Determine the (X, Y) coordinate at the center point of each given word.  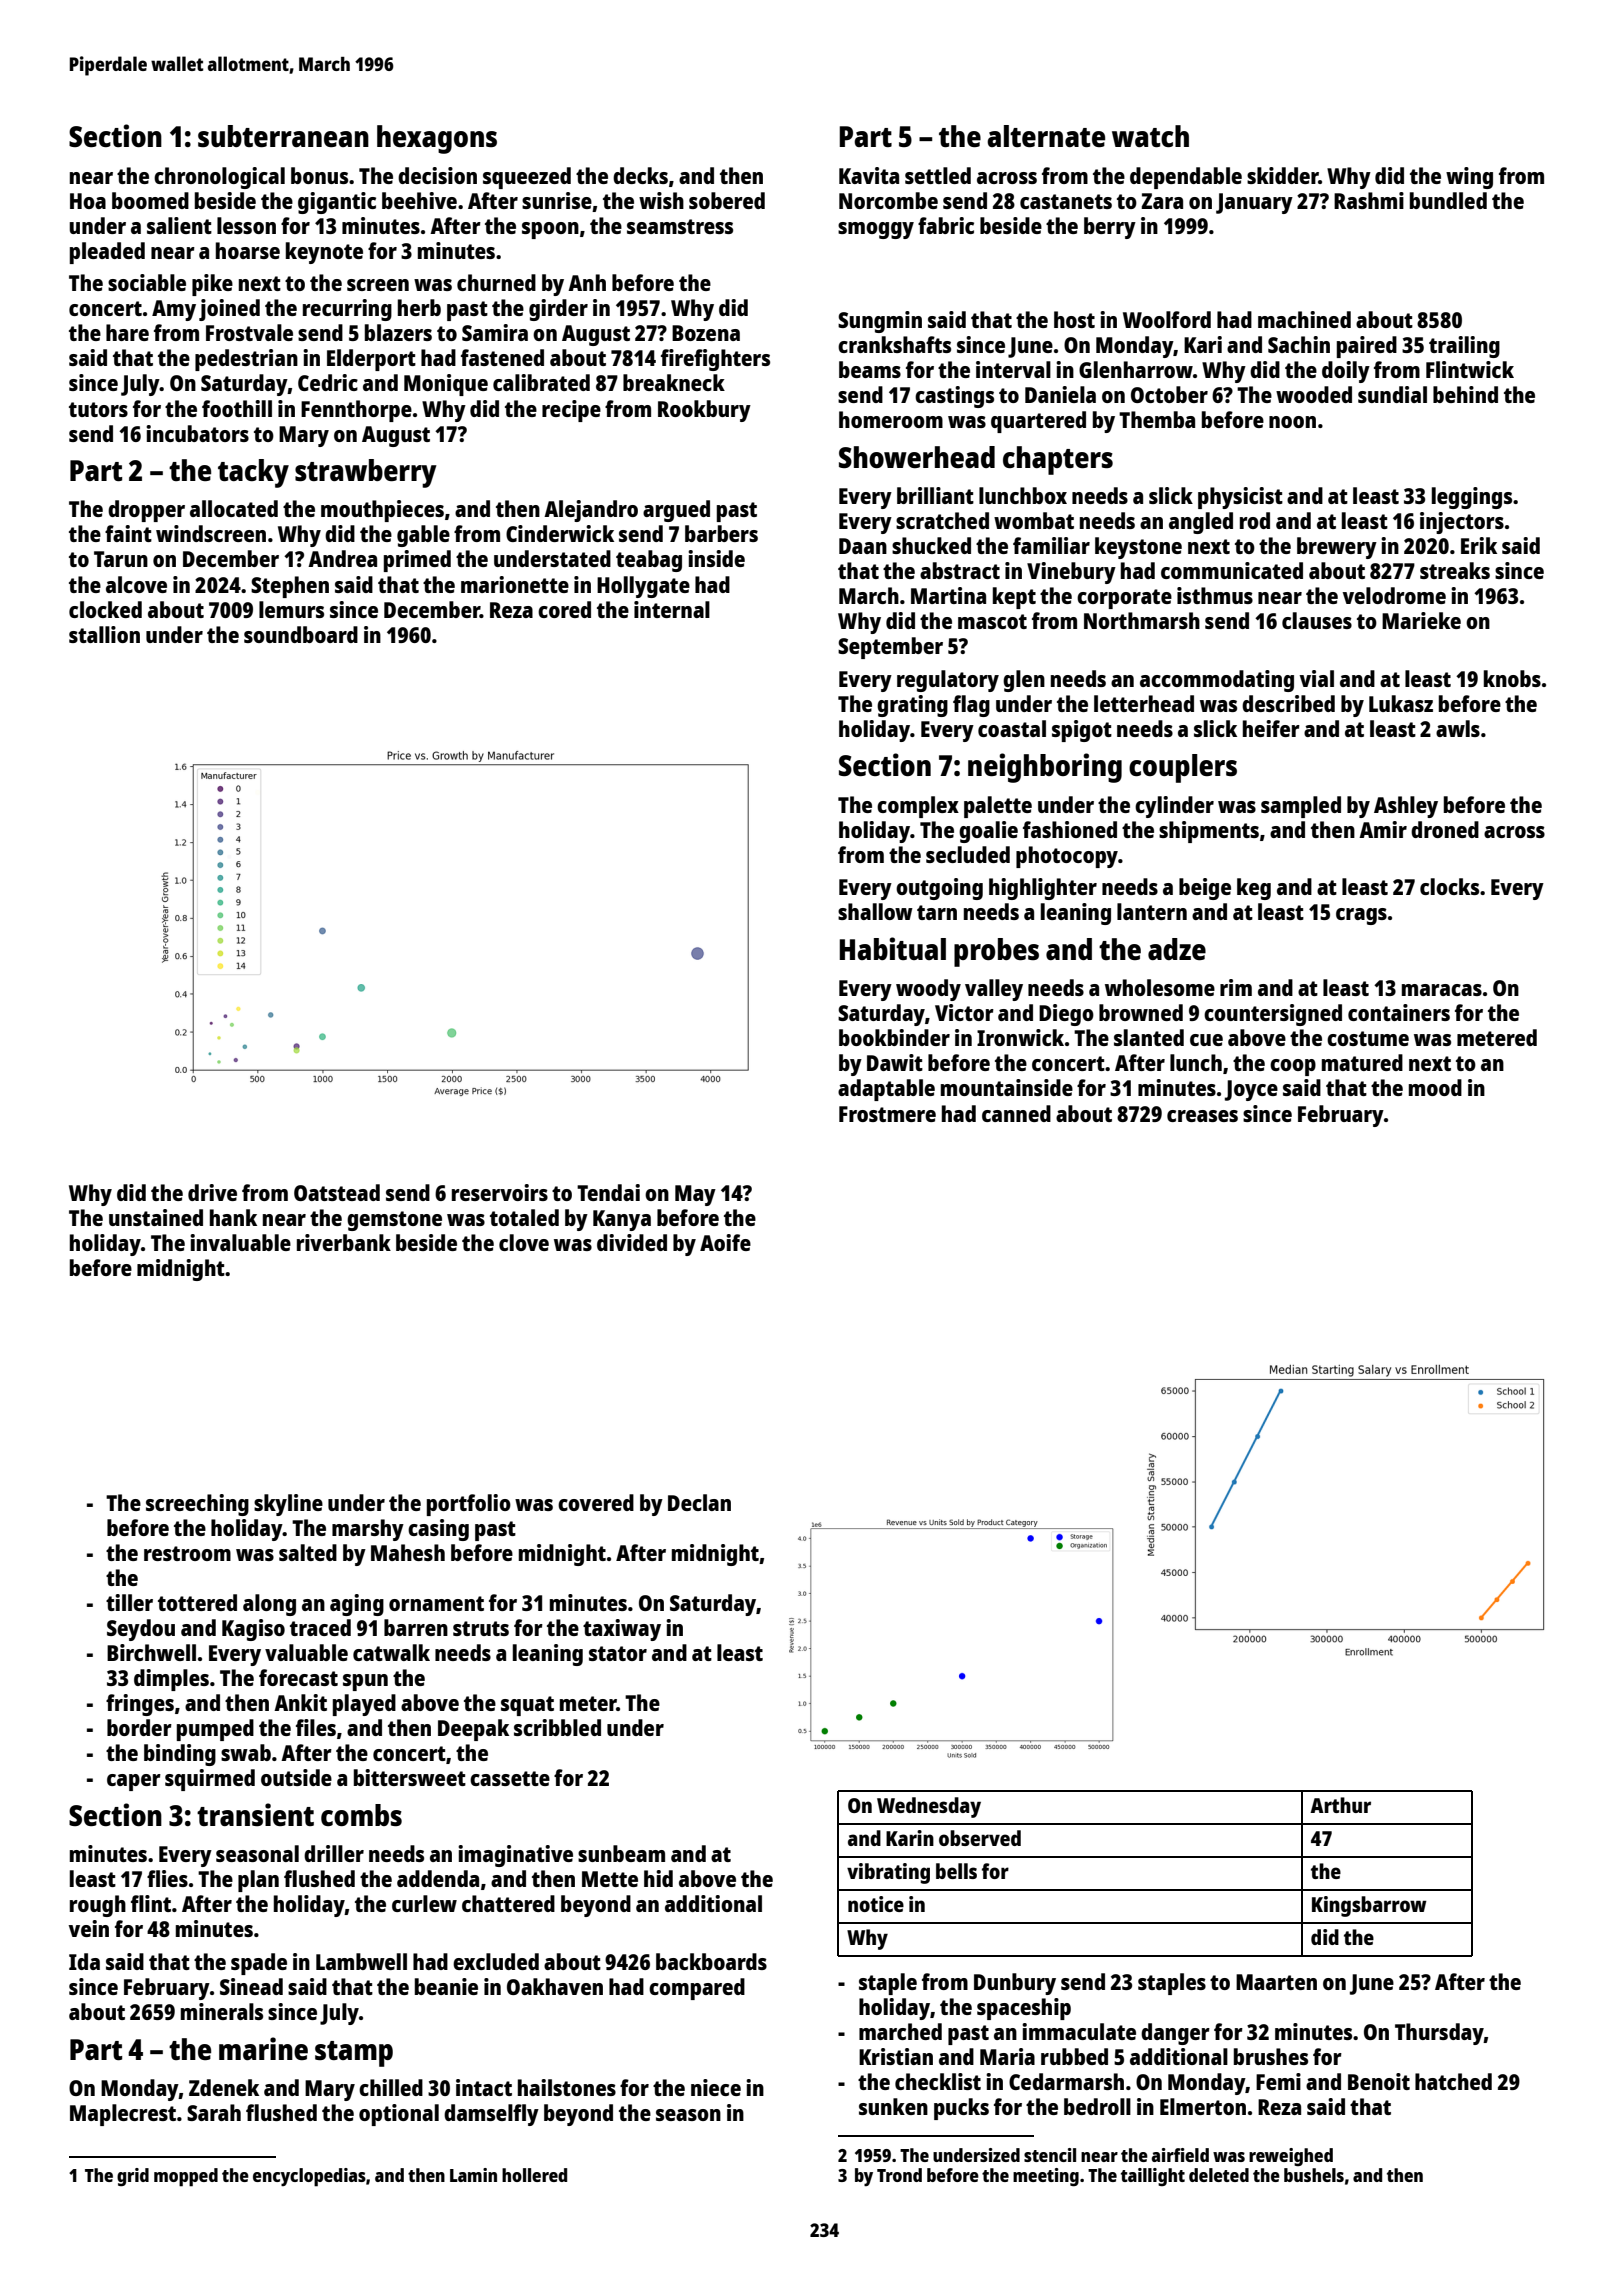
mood (1435, 1087)
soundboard (301, 634)
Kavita (869, 175)
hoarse (248, 250)
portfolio (469, 1505)
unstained (156, 1217)
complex (918, 807)
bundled (1448, 200)
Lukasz (1401, 703)
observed (980, 1838)
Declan (699, 1502)
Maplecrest (123, 2115)
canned (1016, 1113)
